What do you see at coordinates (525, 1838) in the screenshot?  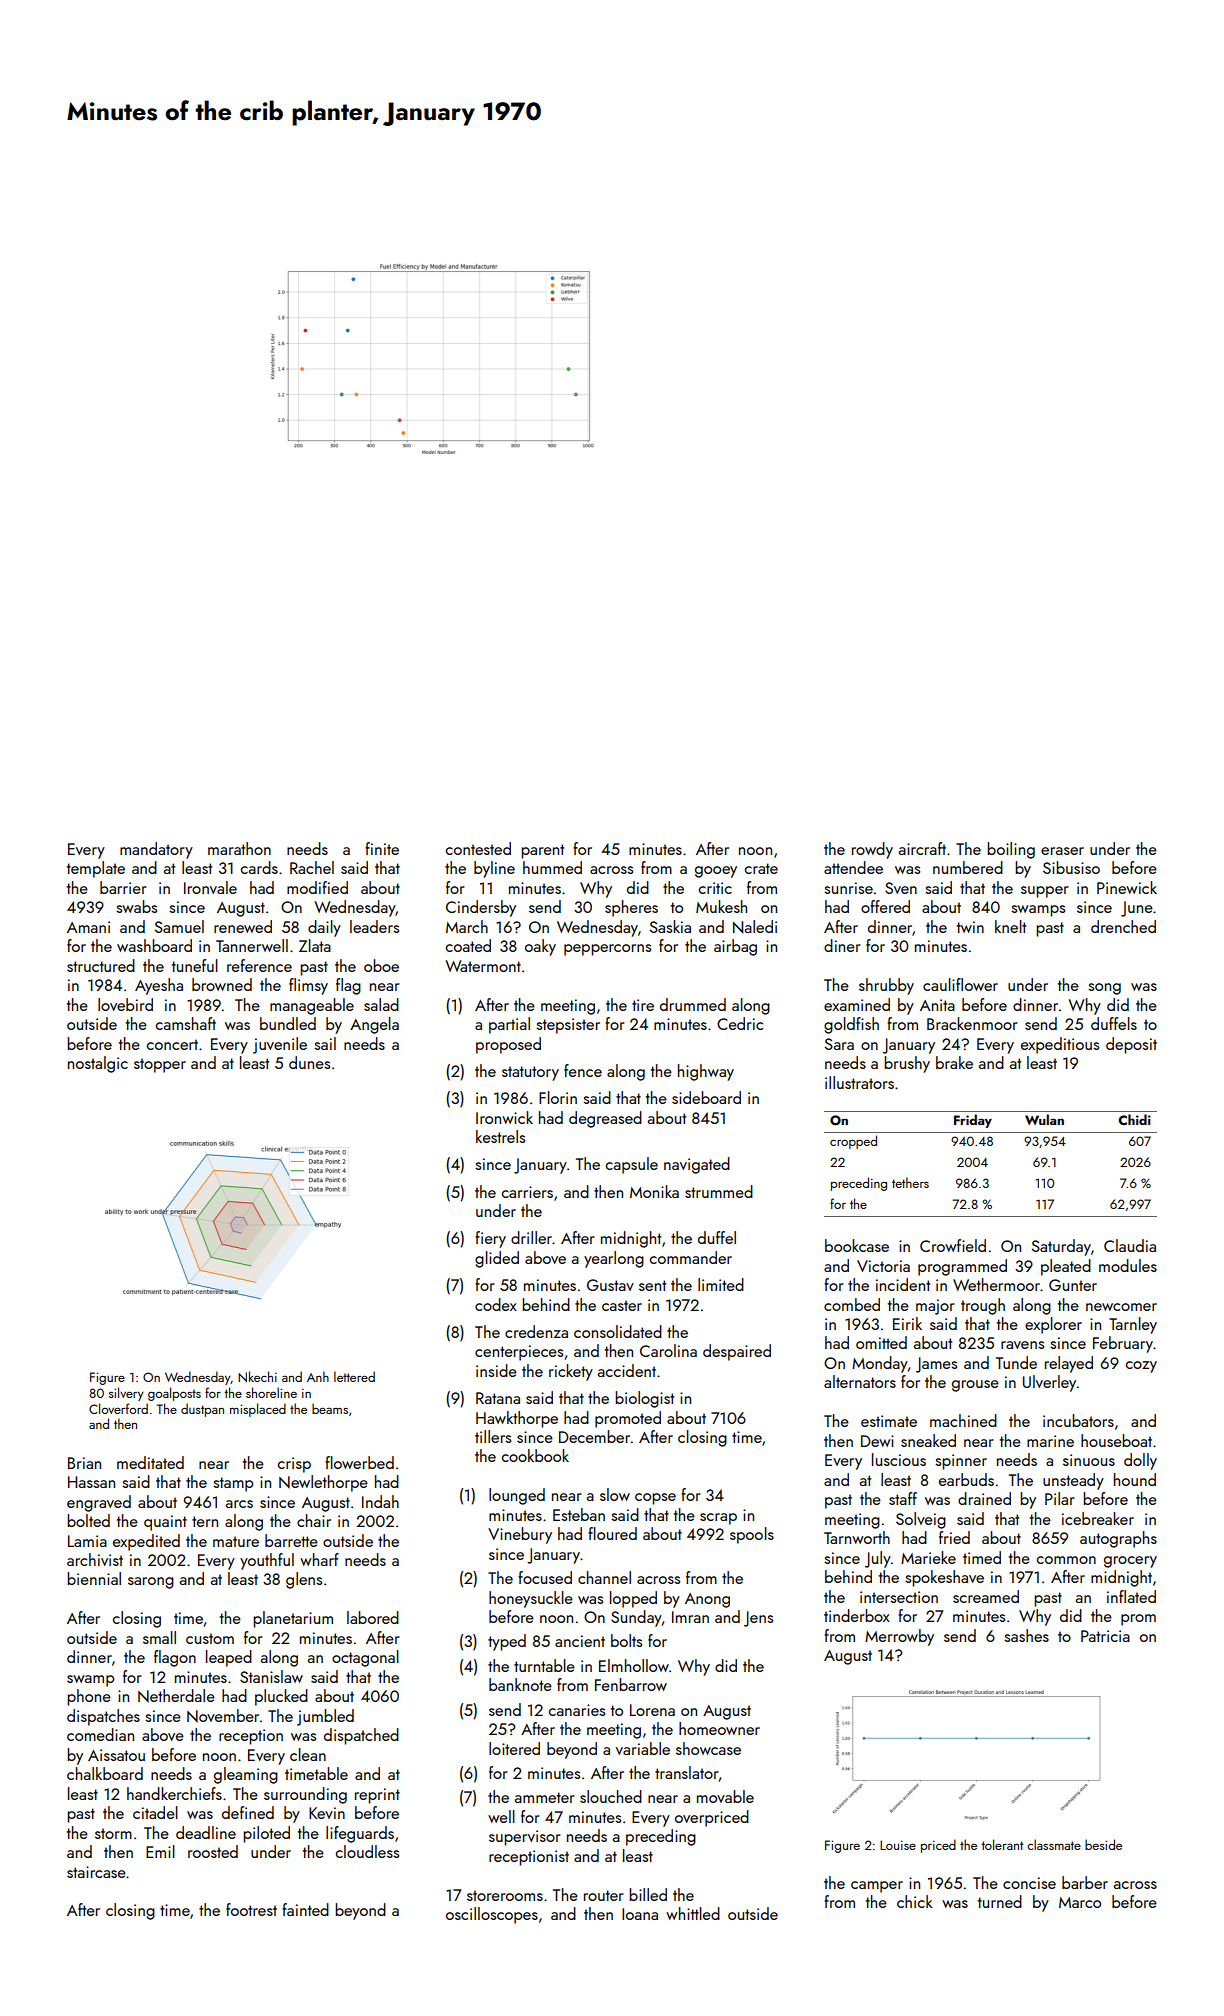 I see `supervisor` at bounding box center [525, 1838].
